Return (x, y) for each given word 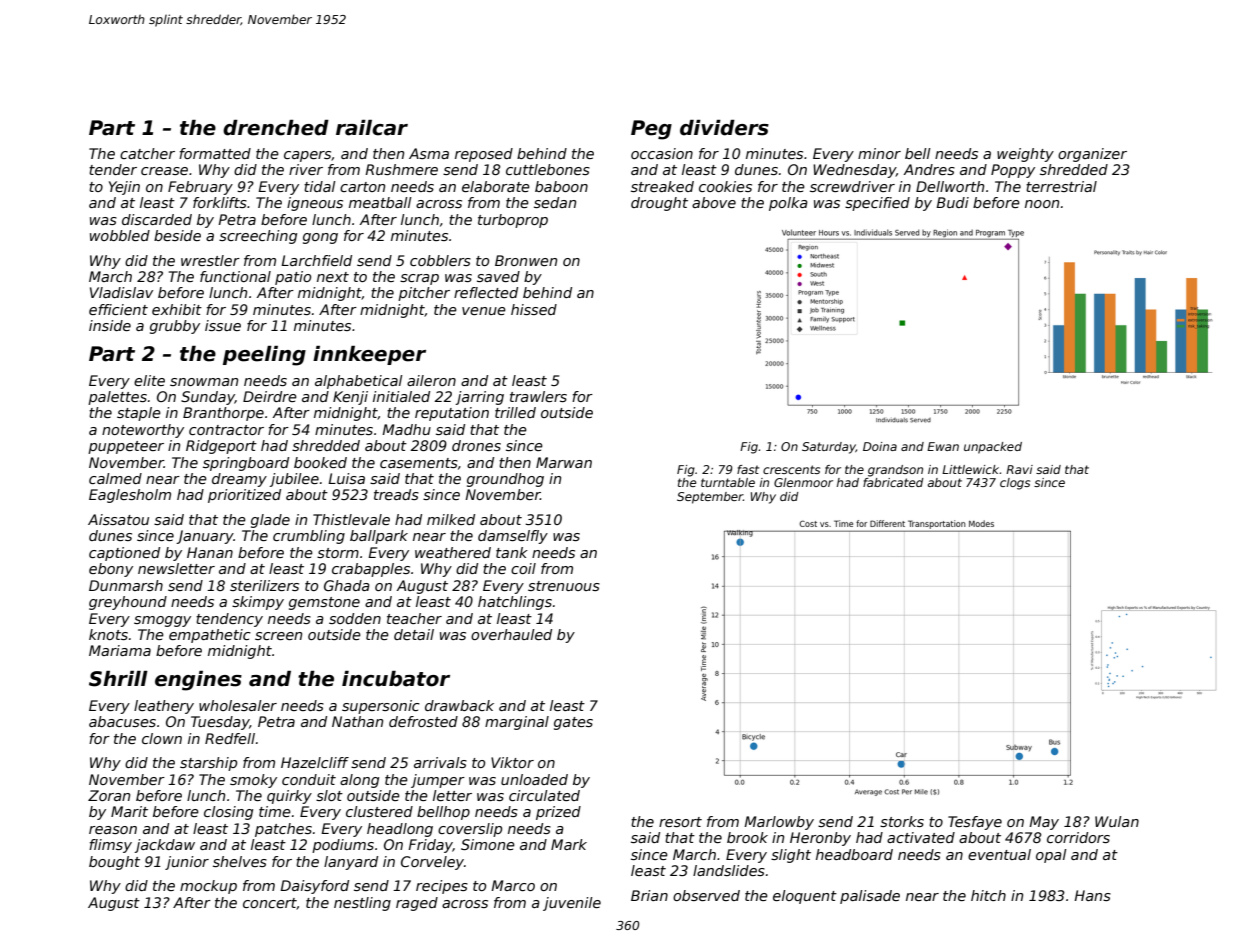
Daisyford (314, 887)
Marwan (564, 462)
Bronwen (526, 260)
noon (1042, 204)
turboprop (513, 221)
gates (573, 723)
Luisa (346, 478)
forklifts (220, 202)
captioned (124, 554)
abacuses (122, 721)
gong (320, 238)
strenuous (564, 586)
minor (879, 153)
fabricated (893, 482)
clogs (1015, 484)
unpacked (993, 448)
